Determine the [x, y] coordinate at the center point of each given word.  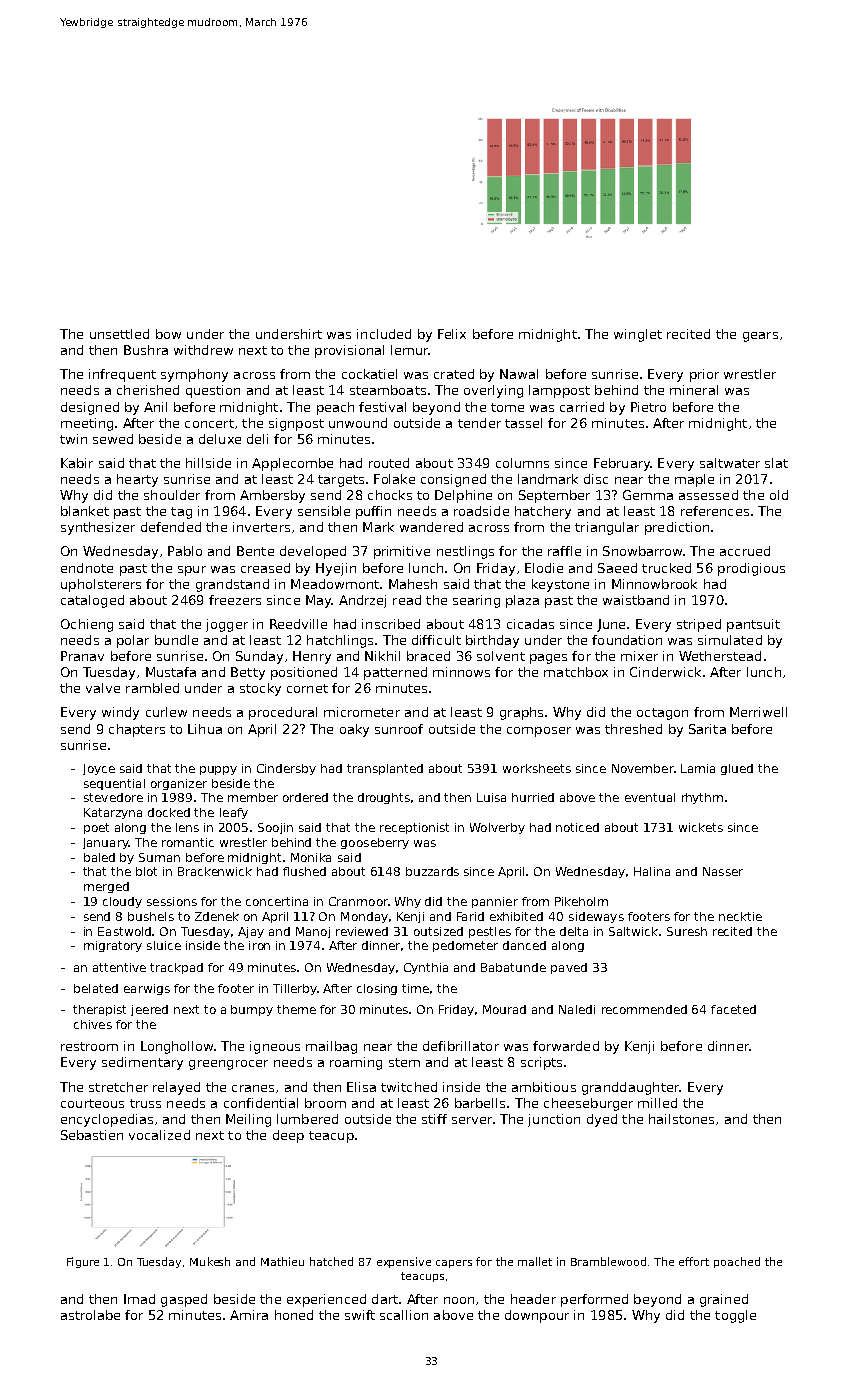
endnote [87, 568]
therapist [99, 1010]
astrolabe [90, 1315]
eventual [650, 797]
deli [257, 439]
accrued [745, 551]
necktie [740, 916]
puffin [373, 512]
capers [454, 1264]
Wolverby [497, 828]
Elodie [544, 568]
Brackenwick [215, 871]
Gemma [648, 495]
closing [377, 989]
